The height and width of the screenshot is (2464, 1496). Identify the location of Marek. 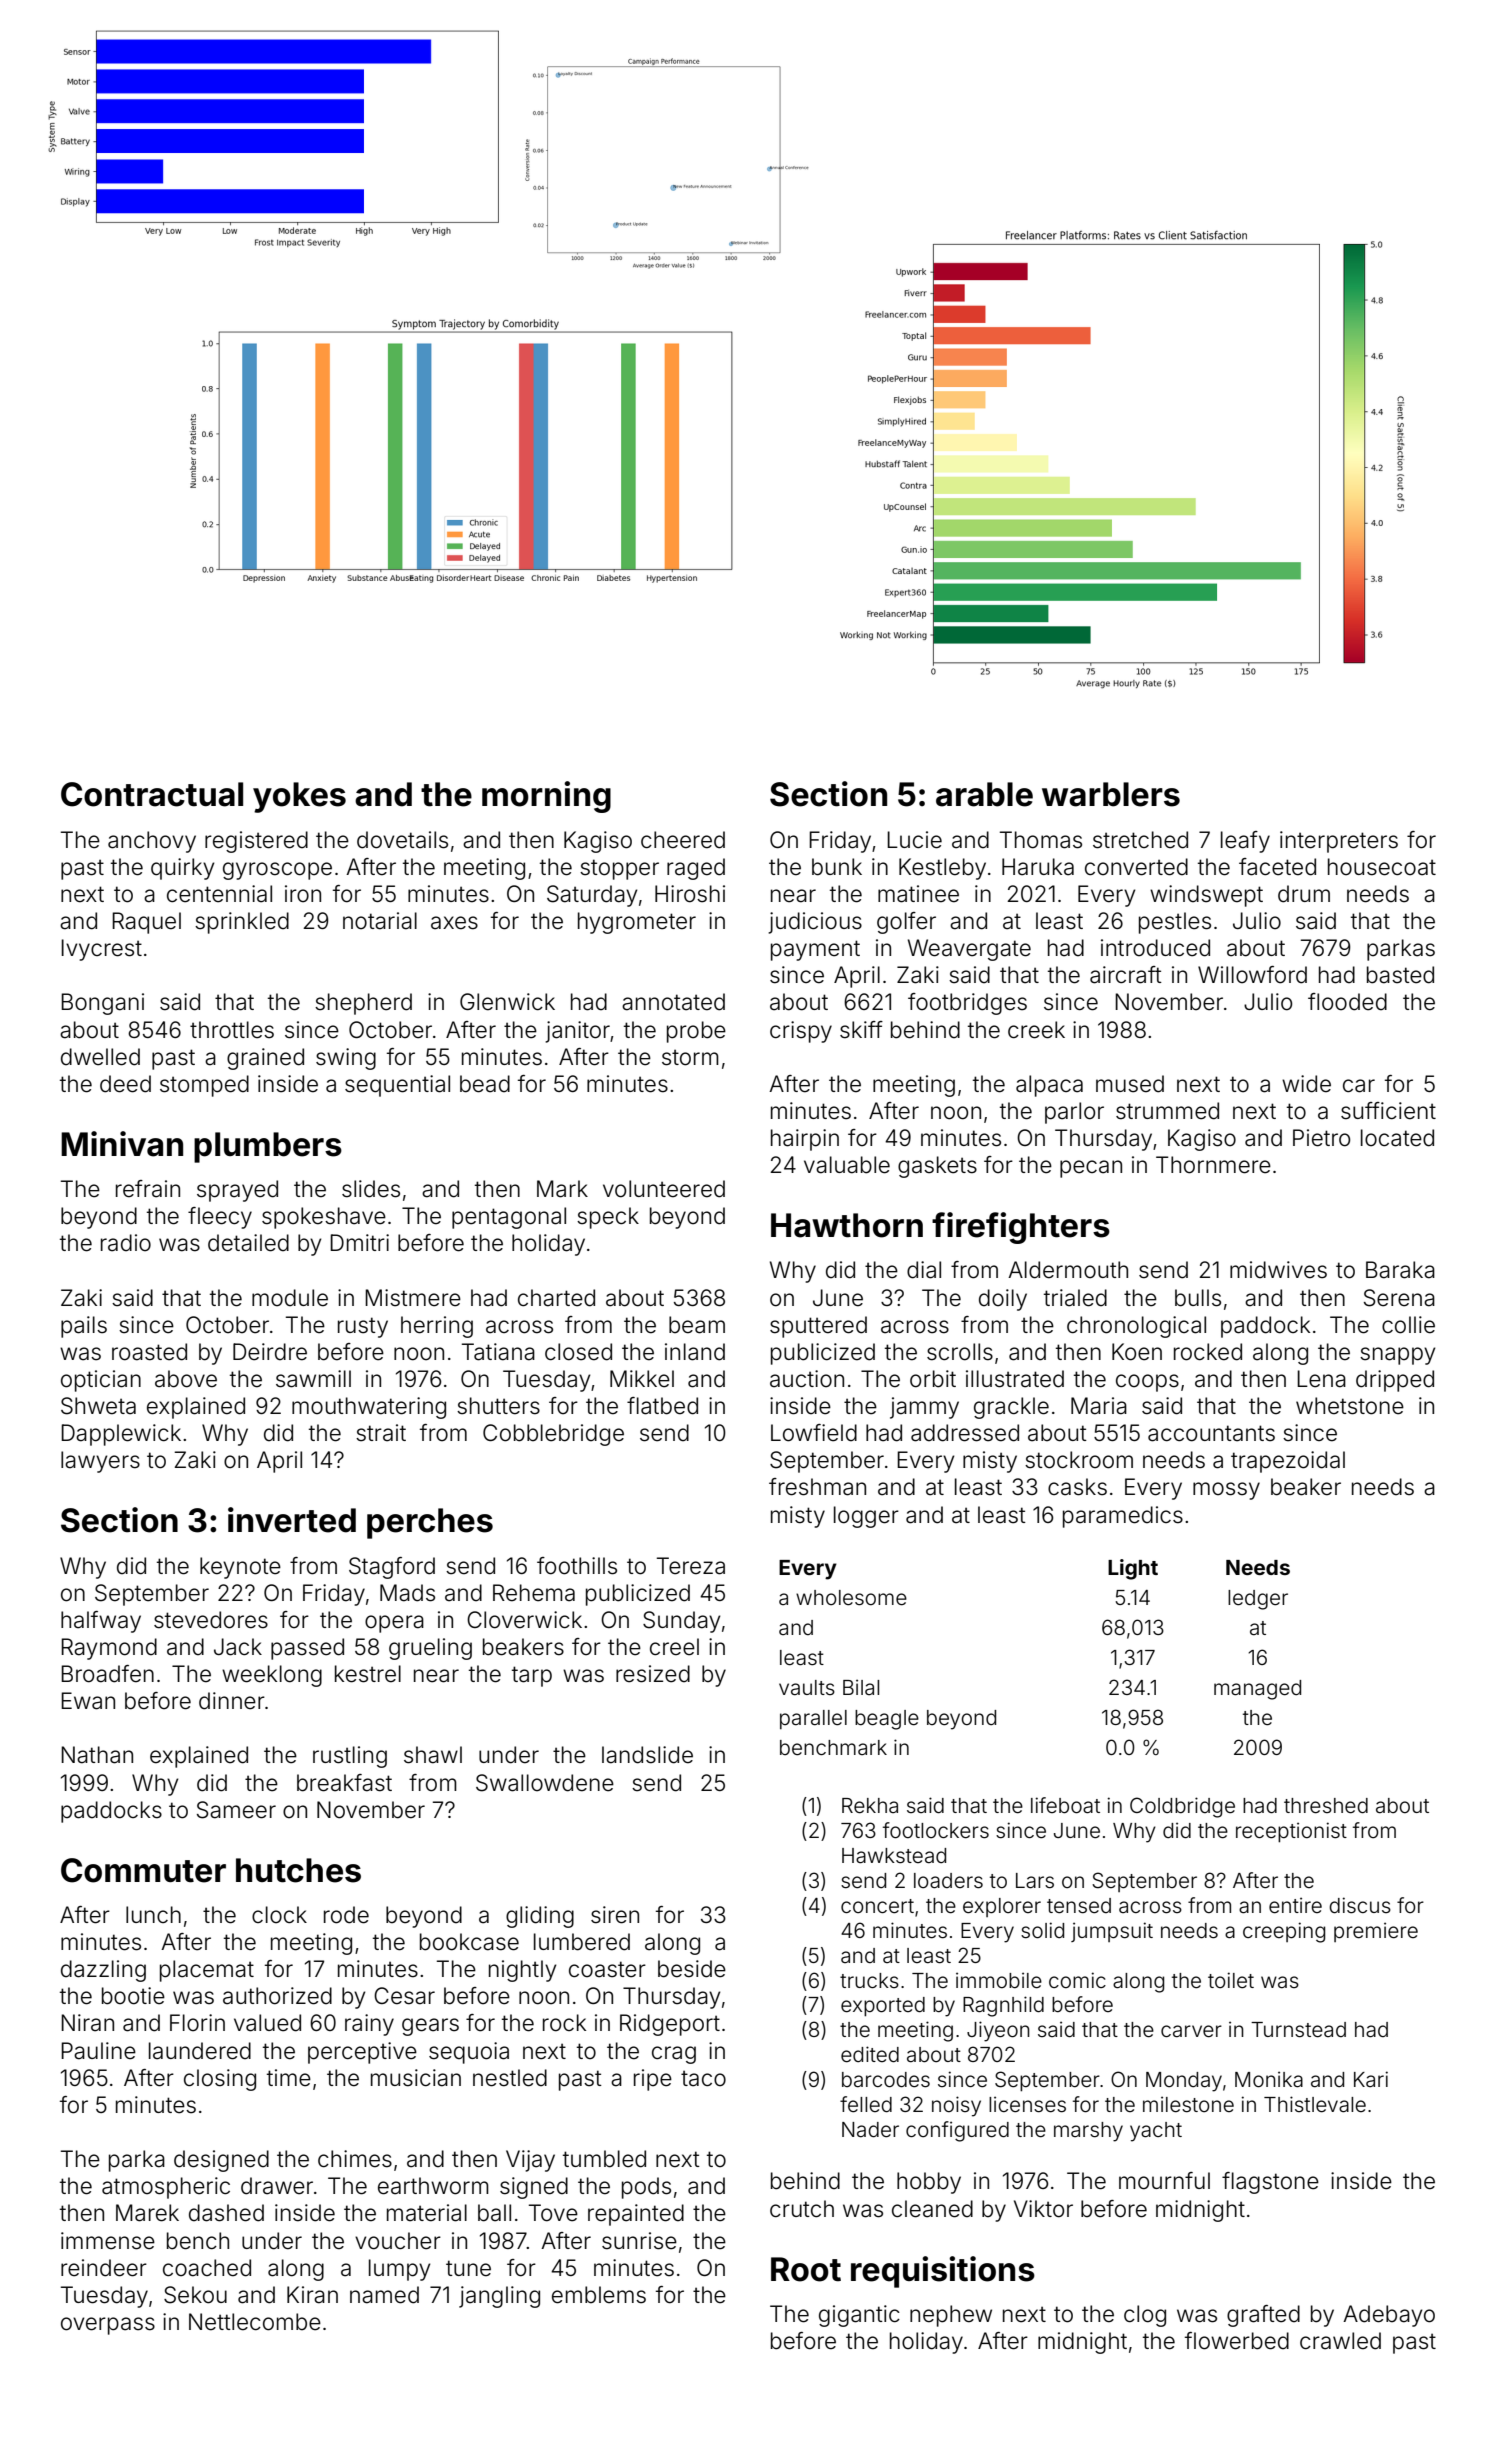
(147, 2213).
